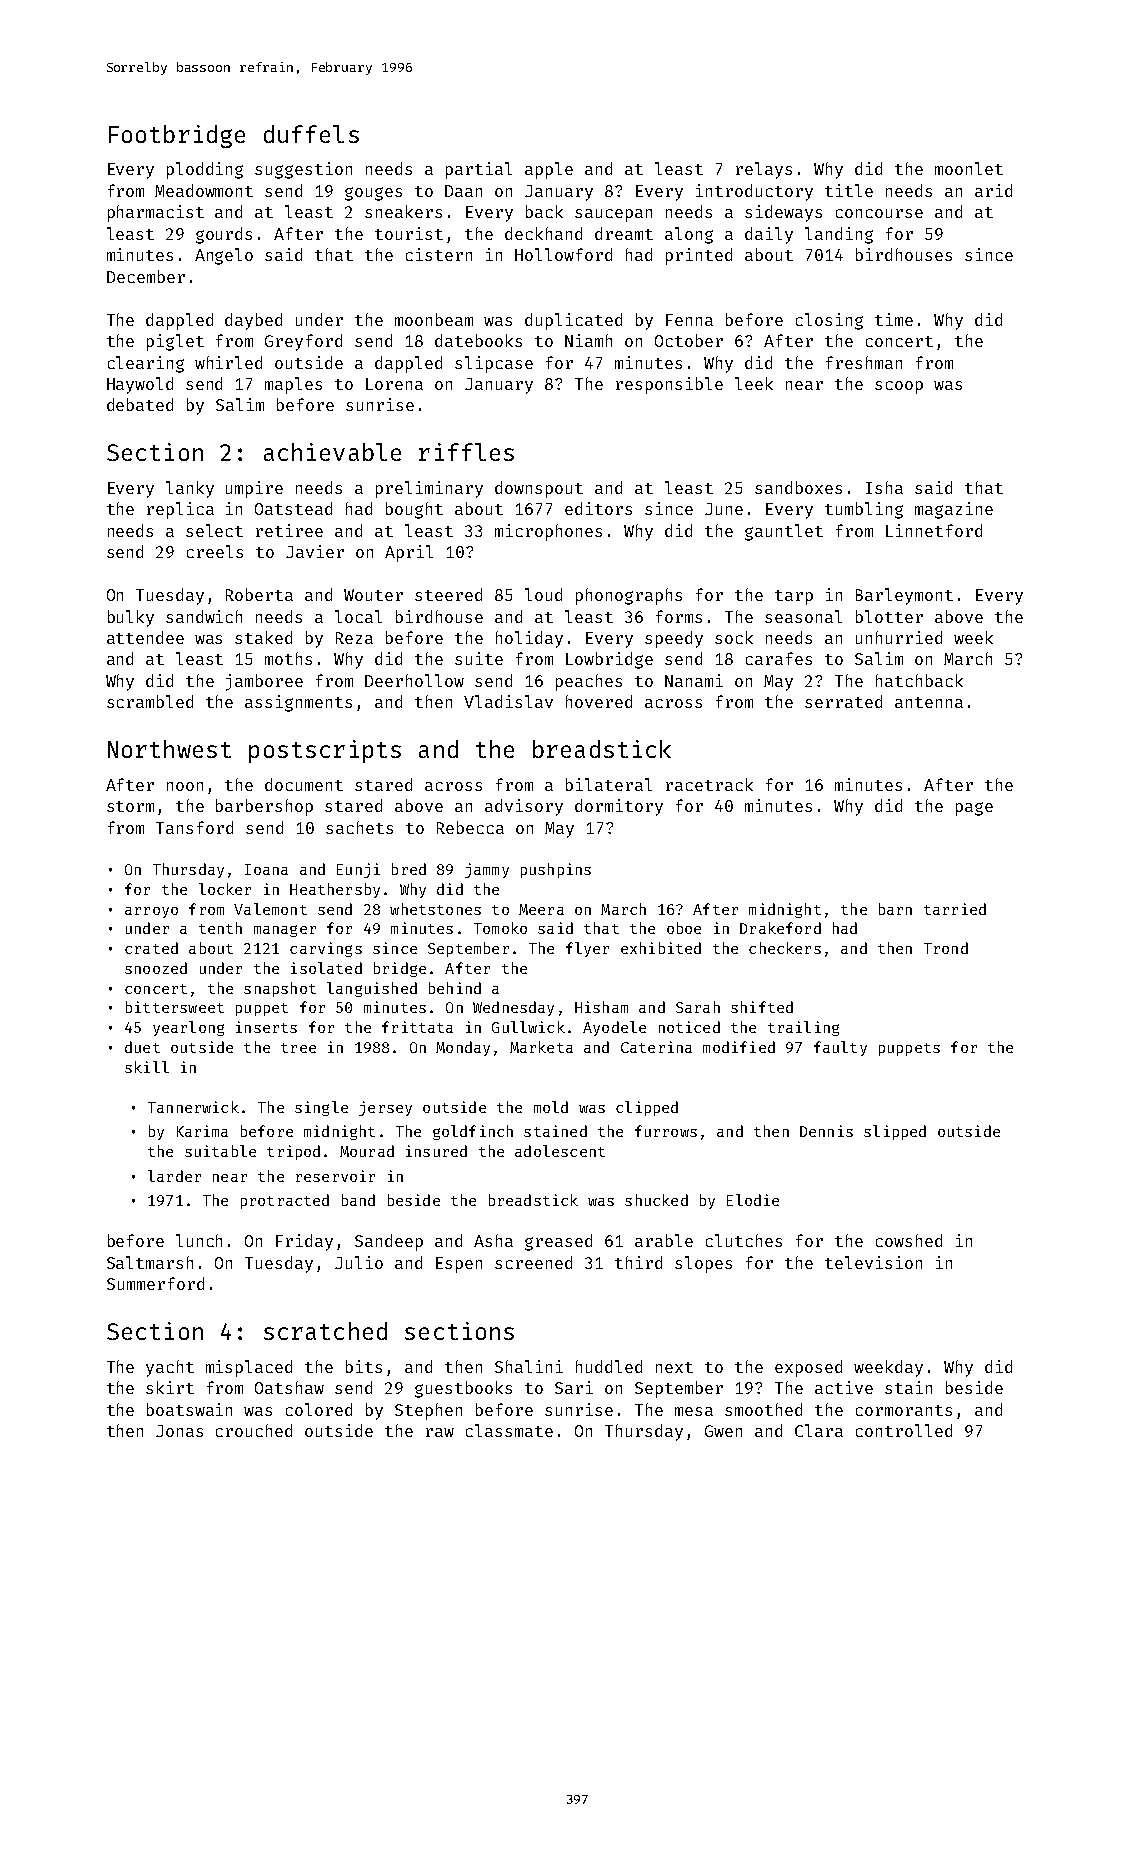 This screenshot has height=1863, width=1131. Describe the element at coordinates (479, 170) in the screenshot. I see `partial` at that location.
